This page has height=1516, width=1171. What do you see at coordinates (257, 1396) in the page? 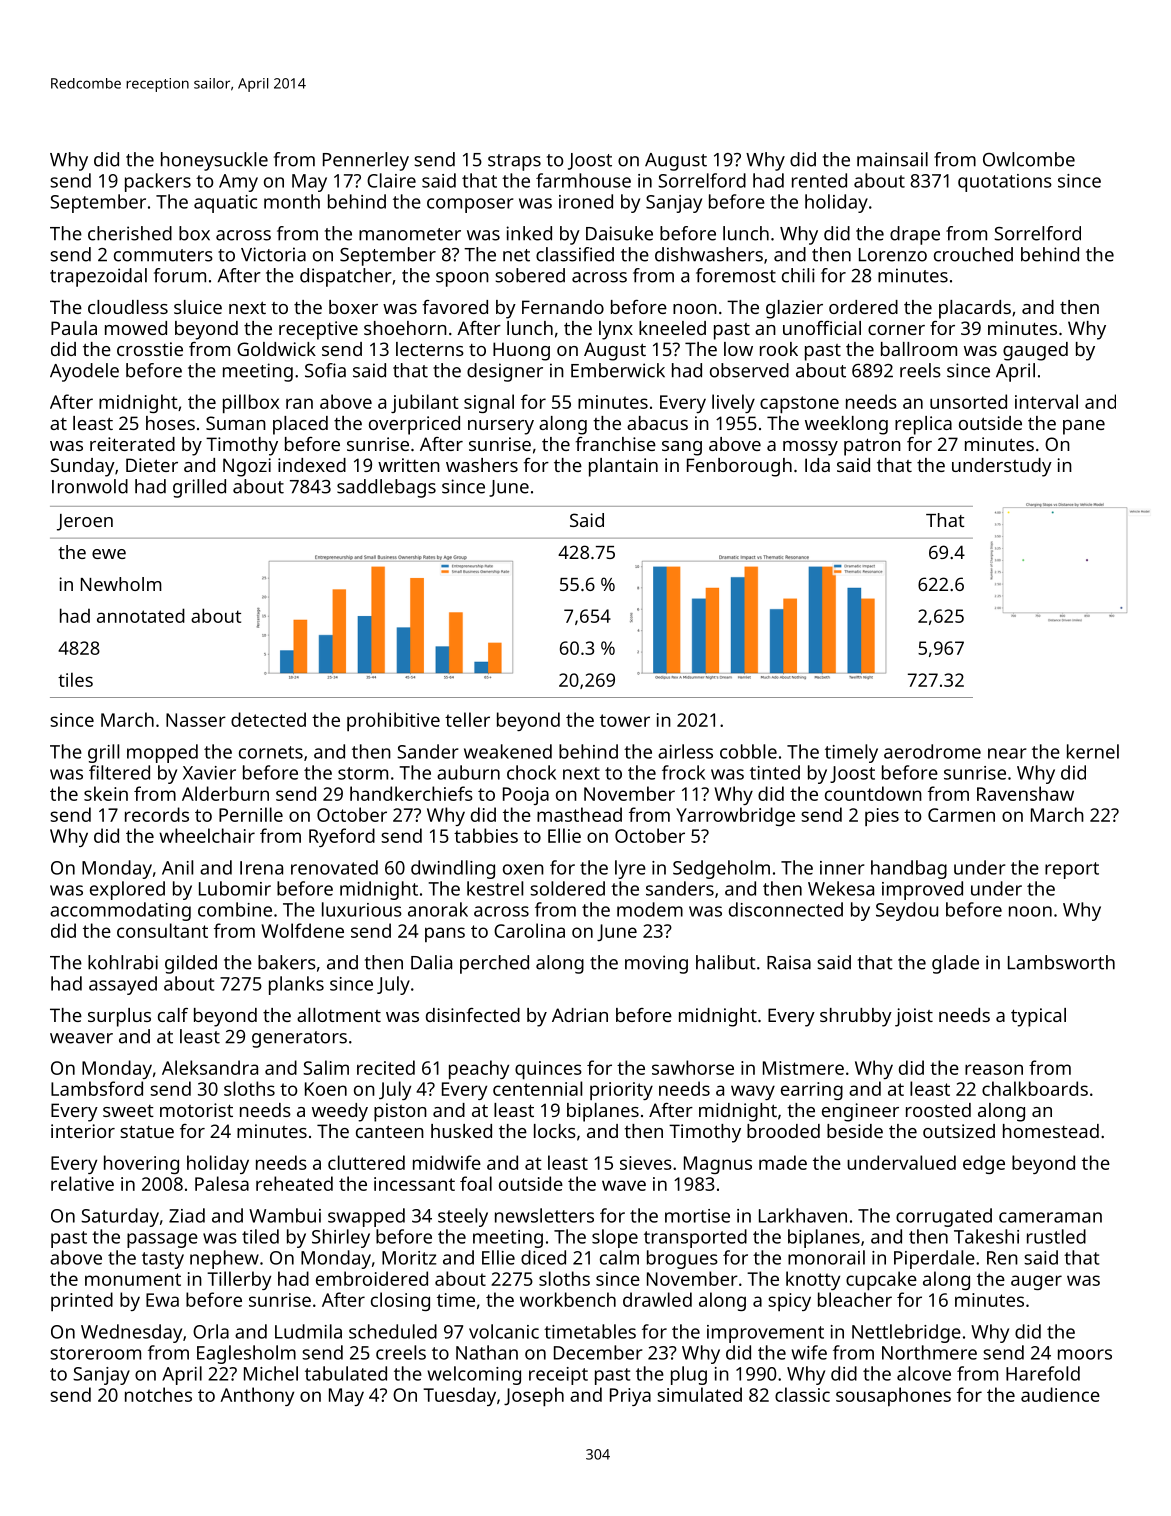
I see `Anthony` at bounding box center [257, 1396].
